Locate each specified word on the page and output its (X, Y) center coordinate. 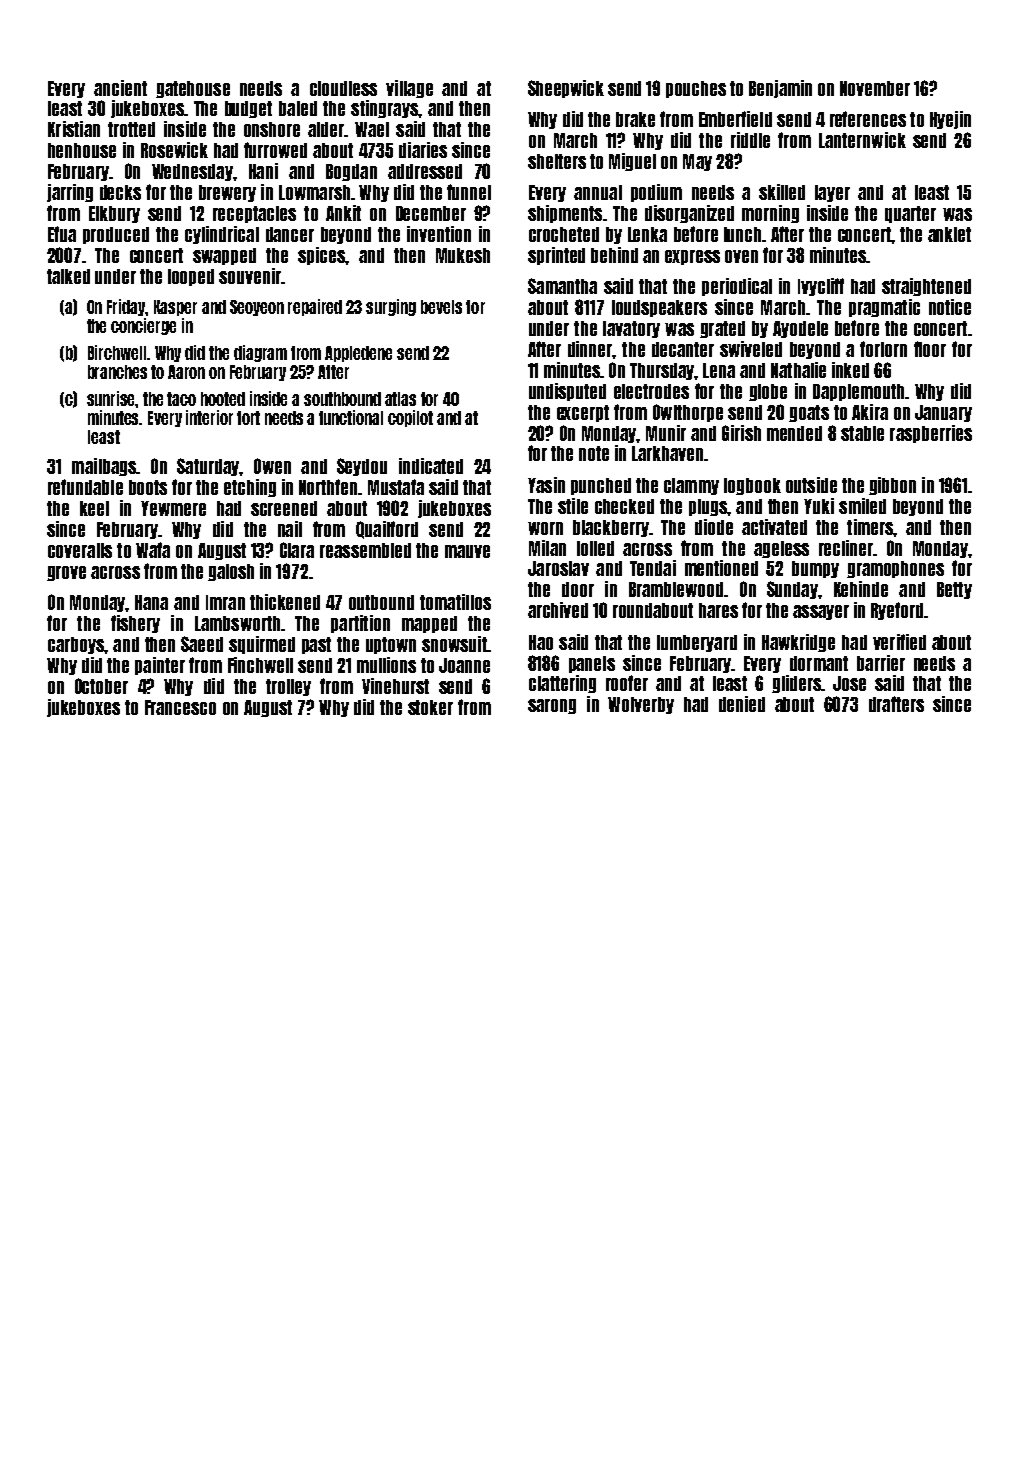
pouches (696, 89)
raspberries (931, 434)
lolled (595, 548)
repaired (315, 307)
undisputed (567, 392)
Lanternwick (862, 140)
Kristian (74, 129)
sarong (552, 706)
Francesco (180, 707)
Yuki (819, 506)
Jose (849, 683)
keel (94, 508)
